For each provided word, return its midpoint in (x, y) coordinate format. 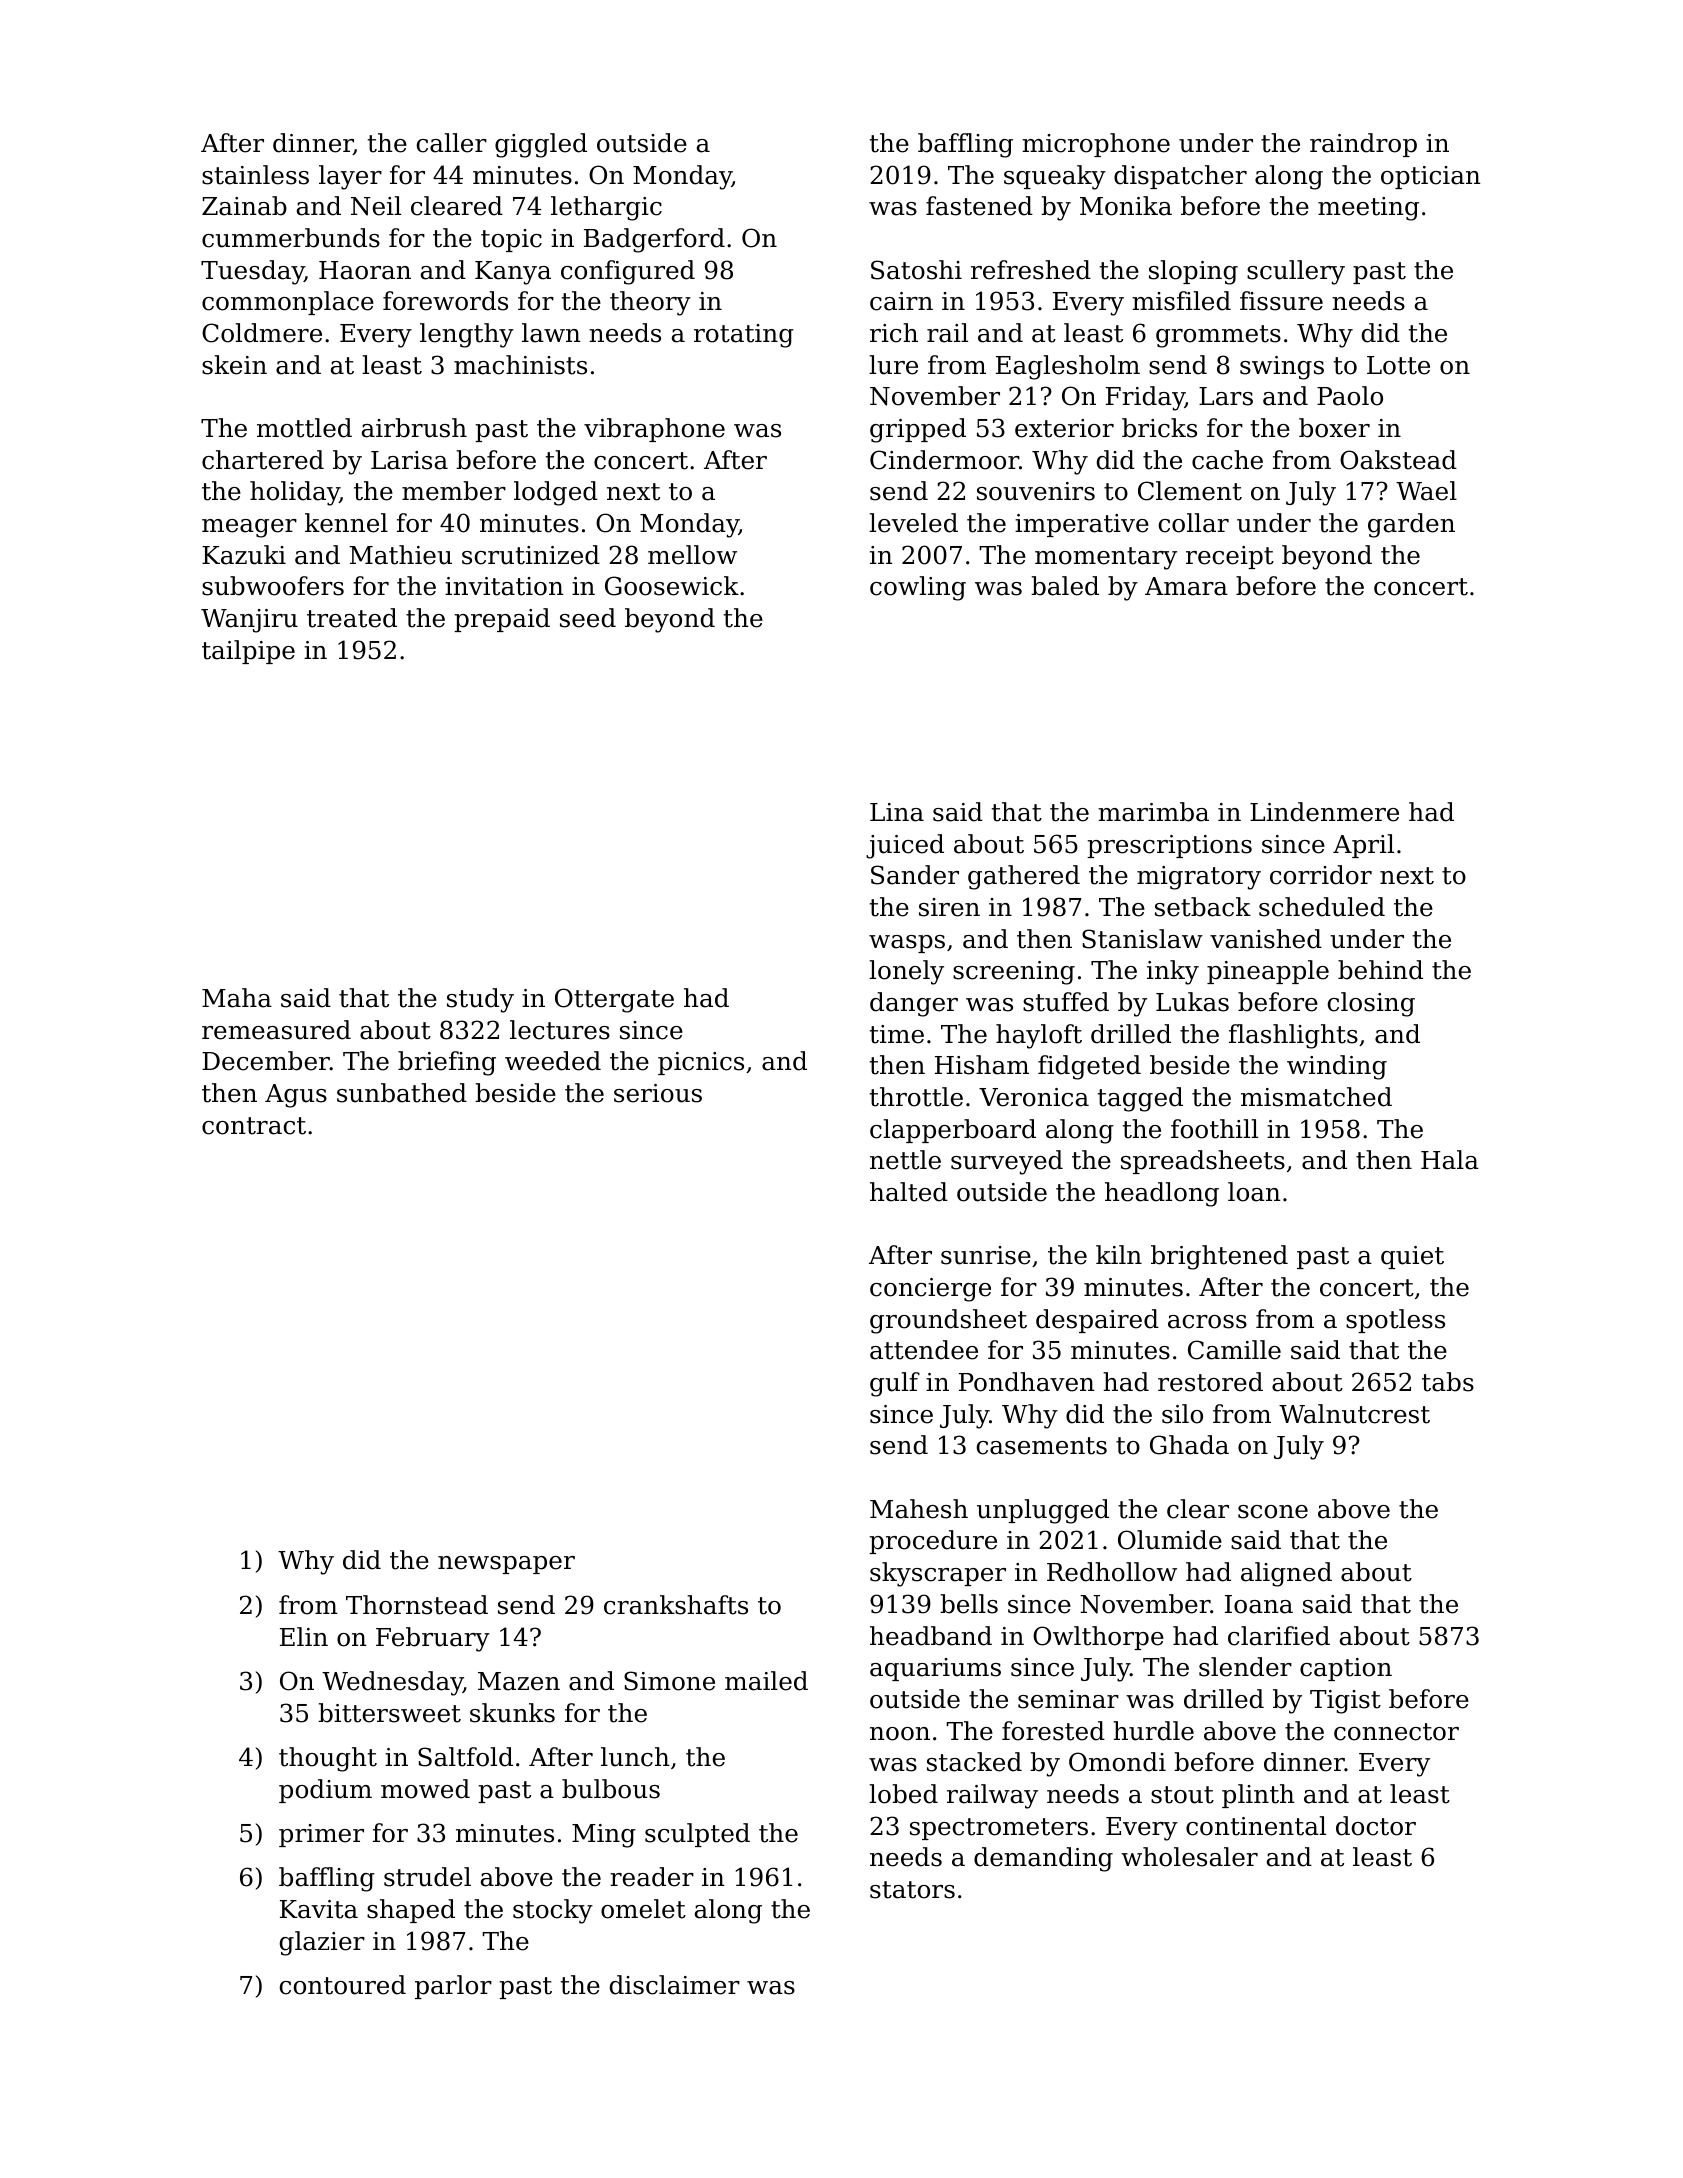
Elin (304, 1636)
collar (1194, 523)
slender (1245, 1667)
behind (1380, 970)
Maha (237, 998)
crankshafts (676, 1605)
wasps (907, 944)
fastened (979, 206)
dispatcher (1180, 177)
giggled (541, 145)
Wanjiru (249, 621)
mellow (692, 555)
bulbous (611, 1789)
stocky (553, 1911)
